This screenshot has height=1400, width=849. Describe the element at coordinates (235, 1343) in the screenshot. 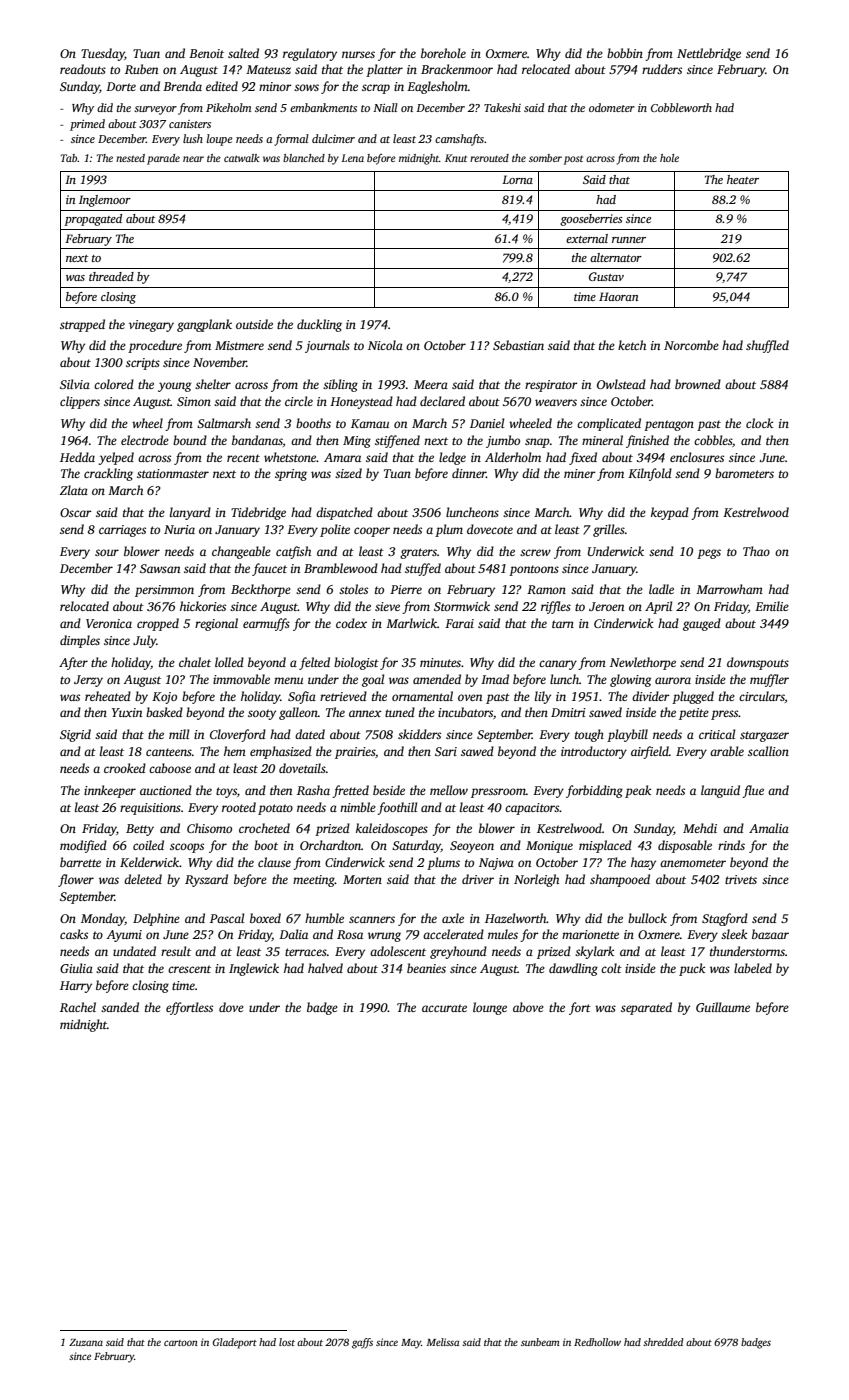

I see `Gladeport` at that location.
